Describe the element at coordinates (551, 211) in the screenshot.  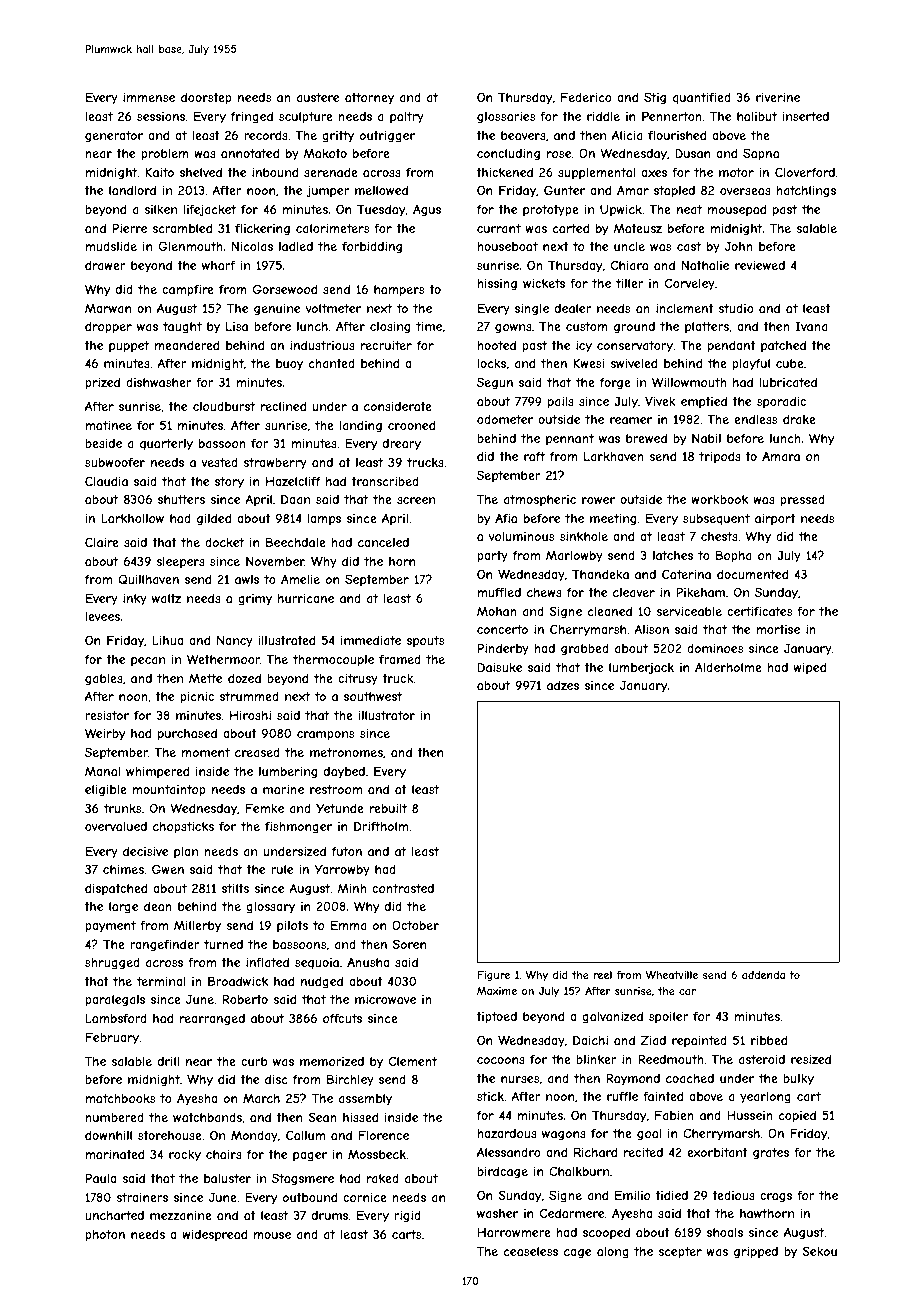
I see `prototype` at that location.
